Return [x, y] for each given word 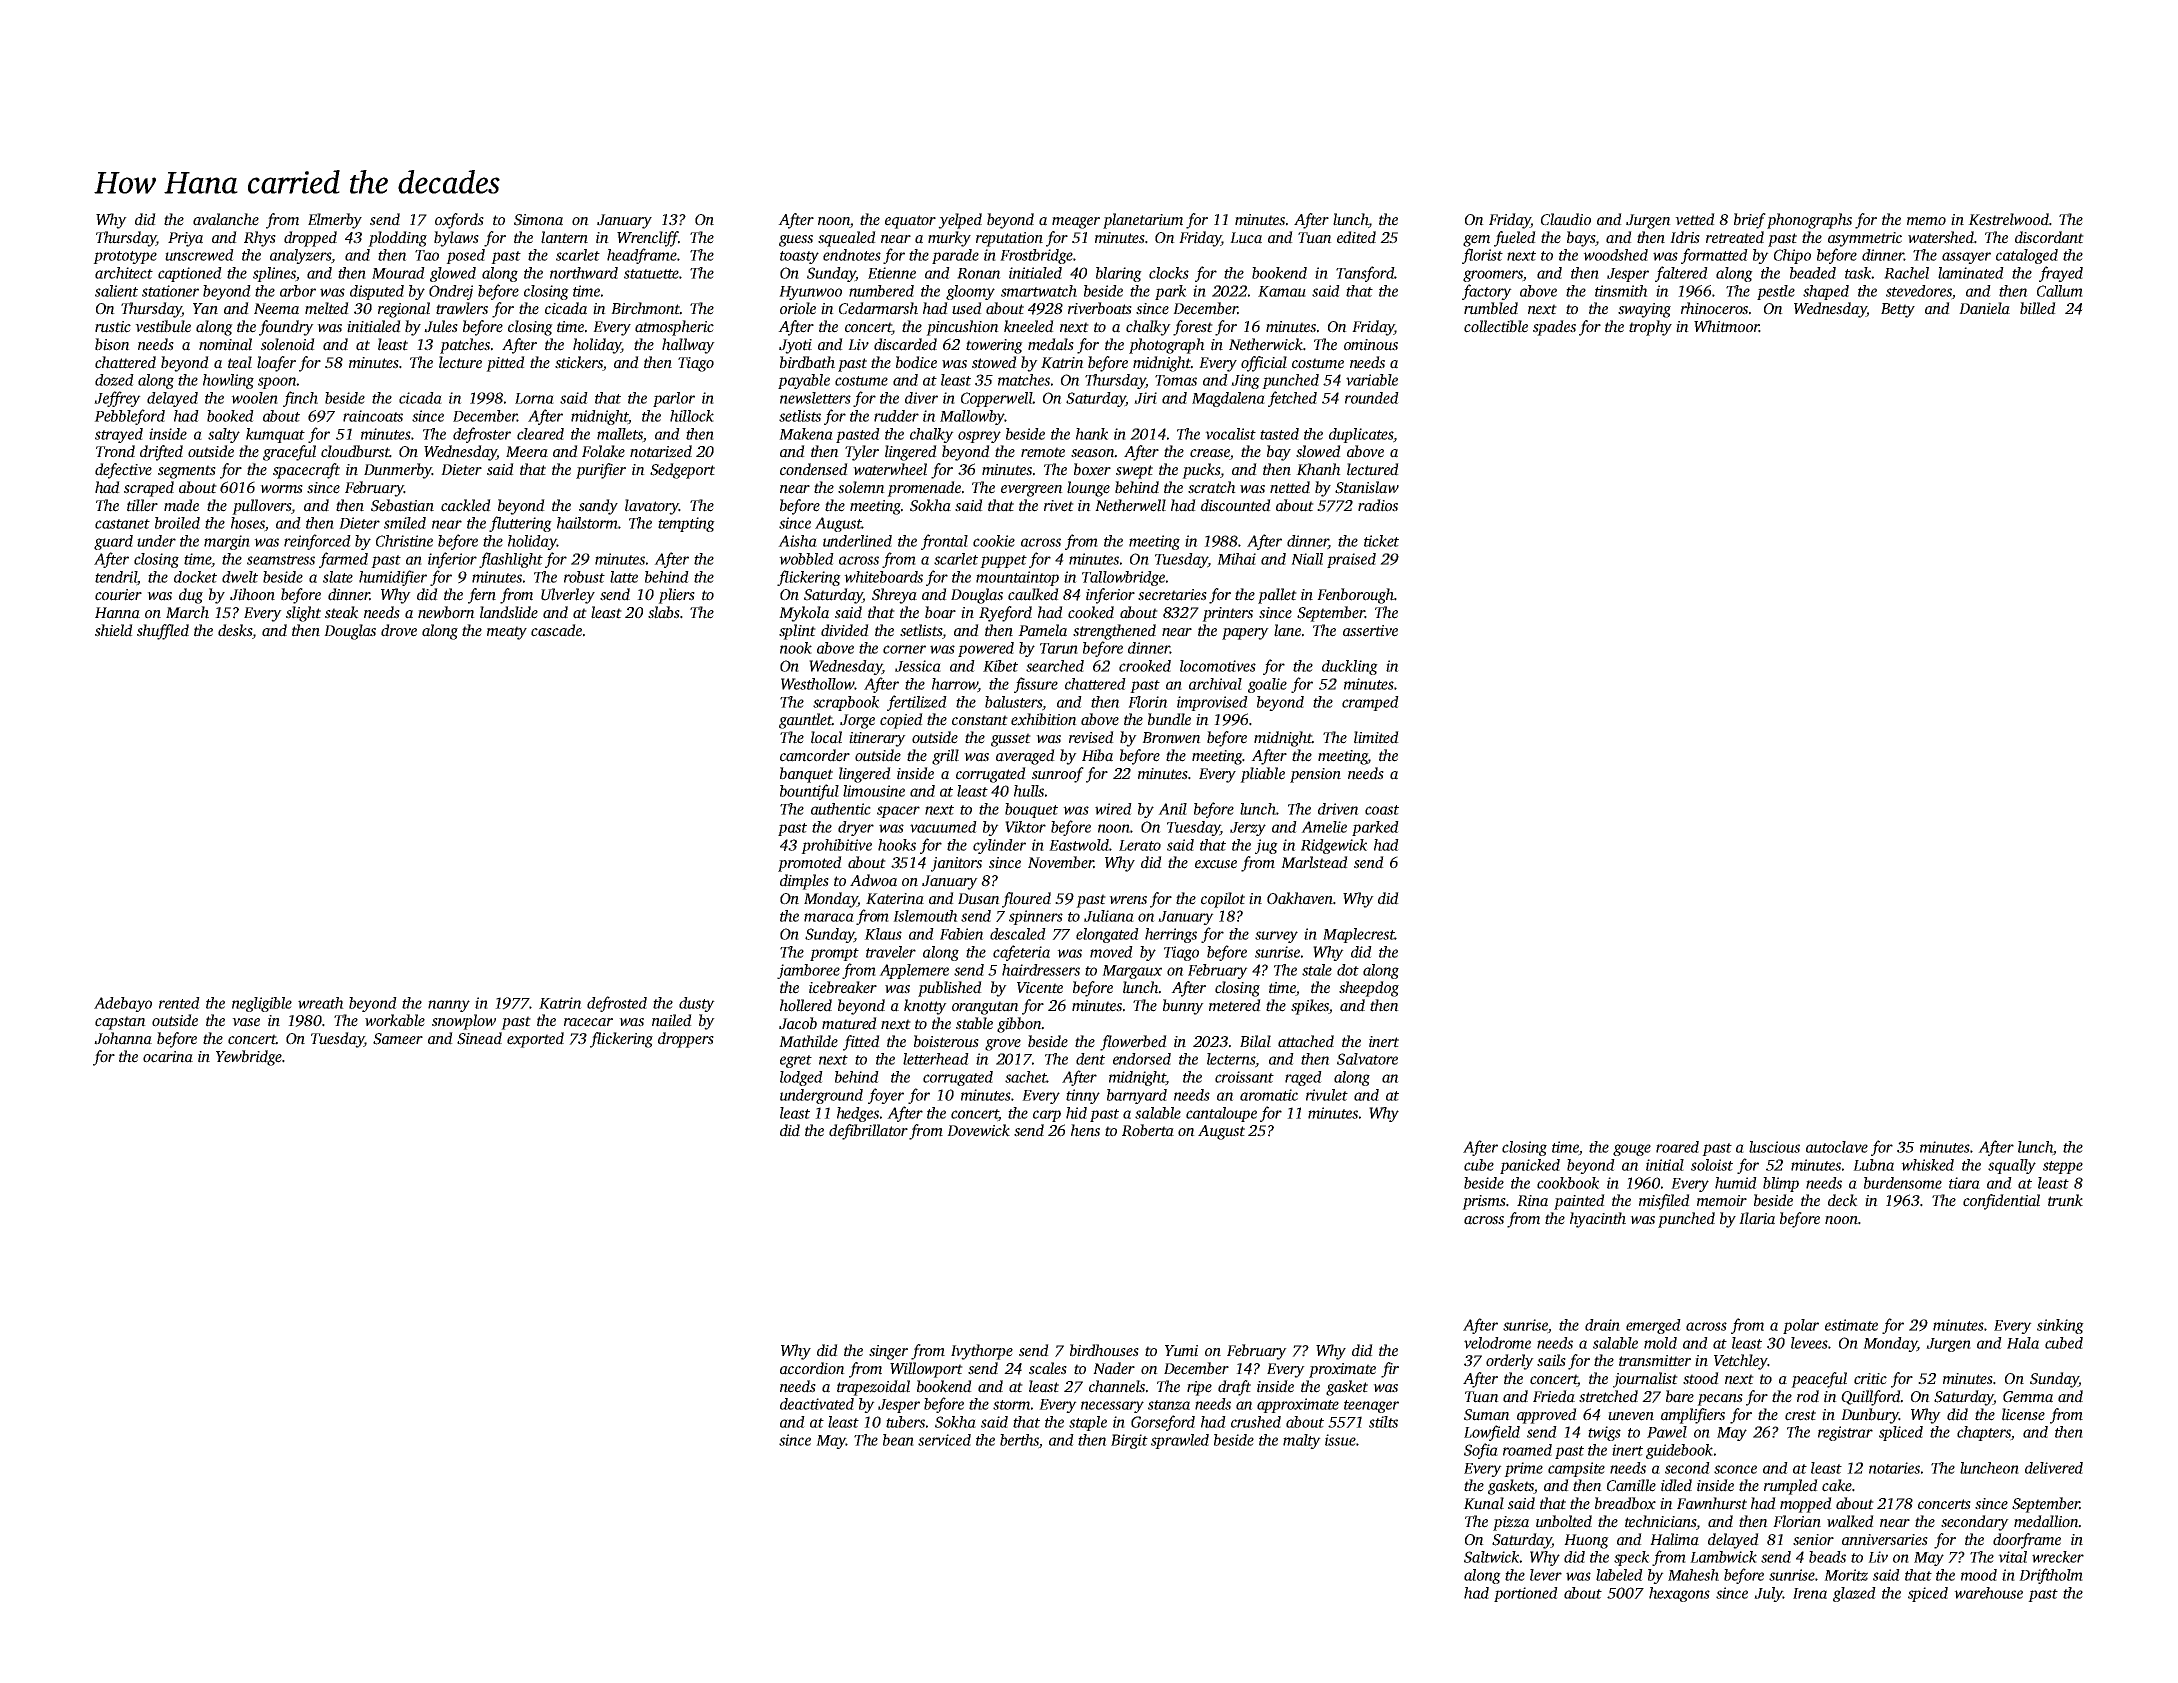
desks [235, 631]
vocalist [1230, 434]
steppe [2063, 1167]
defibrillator [868, 1132]
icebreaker [843, 987]
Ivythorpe [982, 1352]
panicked [1530, 1166]
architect [124, 273]
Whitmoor [1726, 326]
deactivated [817, 1404]
